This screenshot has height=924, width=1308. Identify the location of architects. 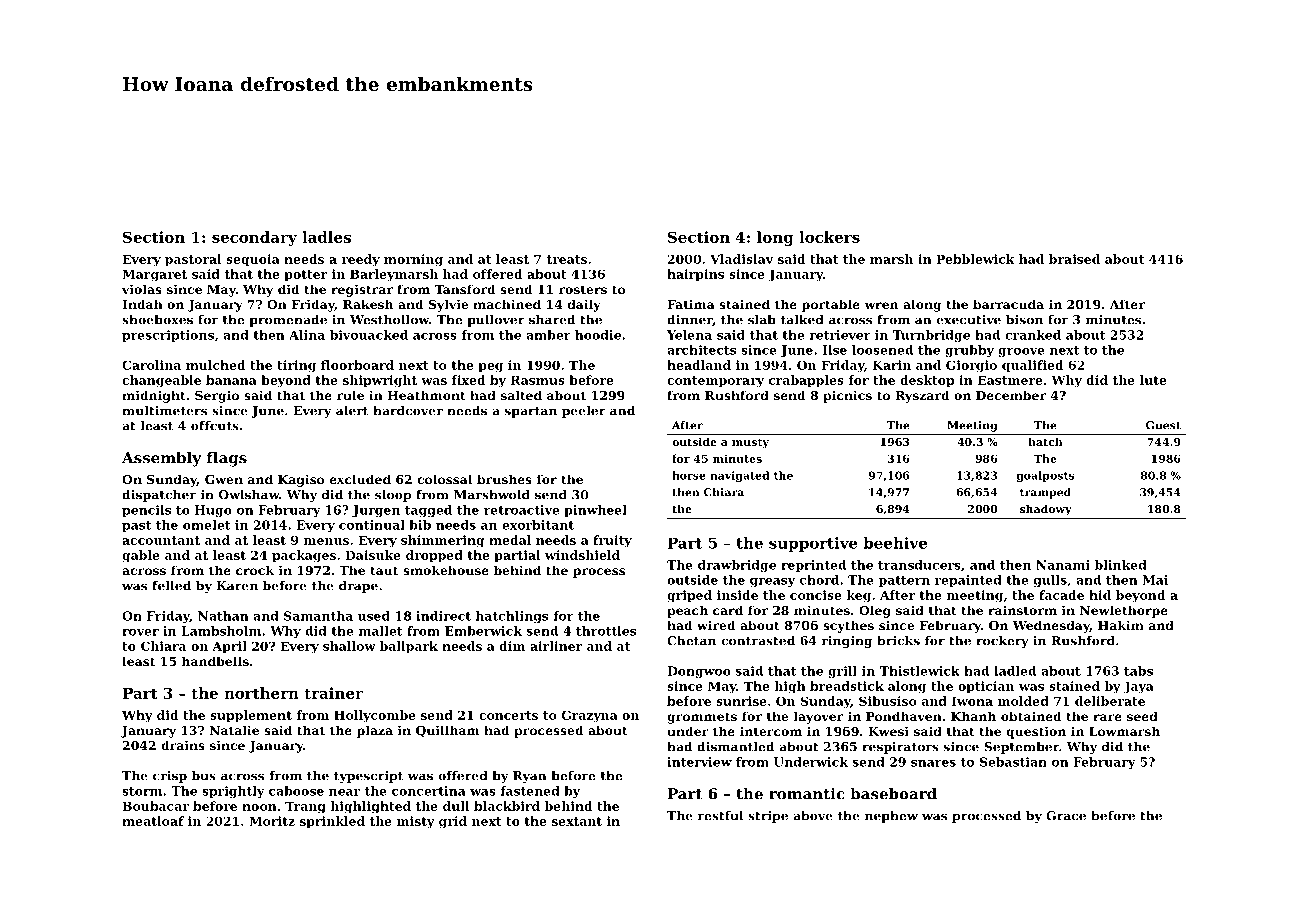
(701, 350).
